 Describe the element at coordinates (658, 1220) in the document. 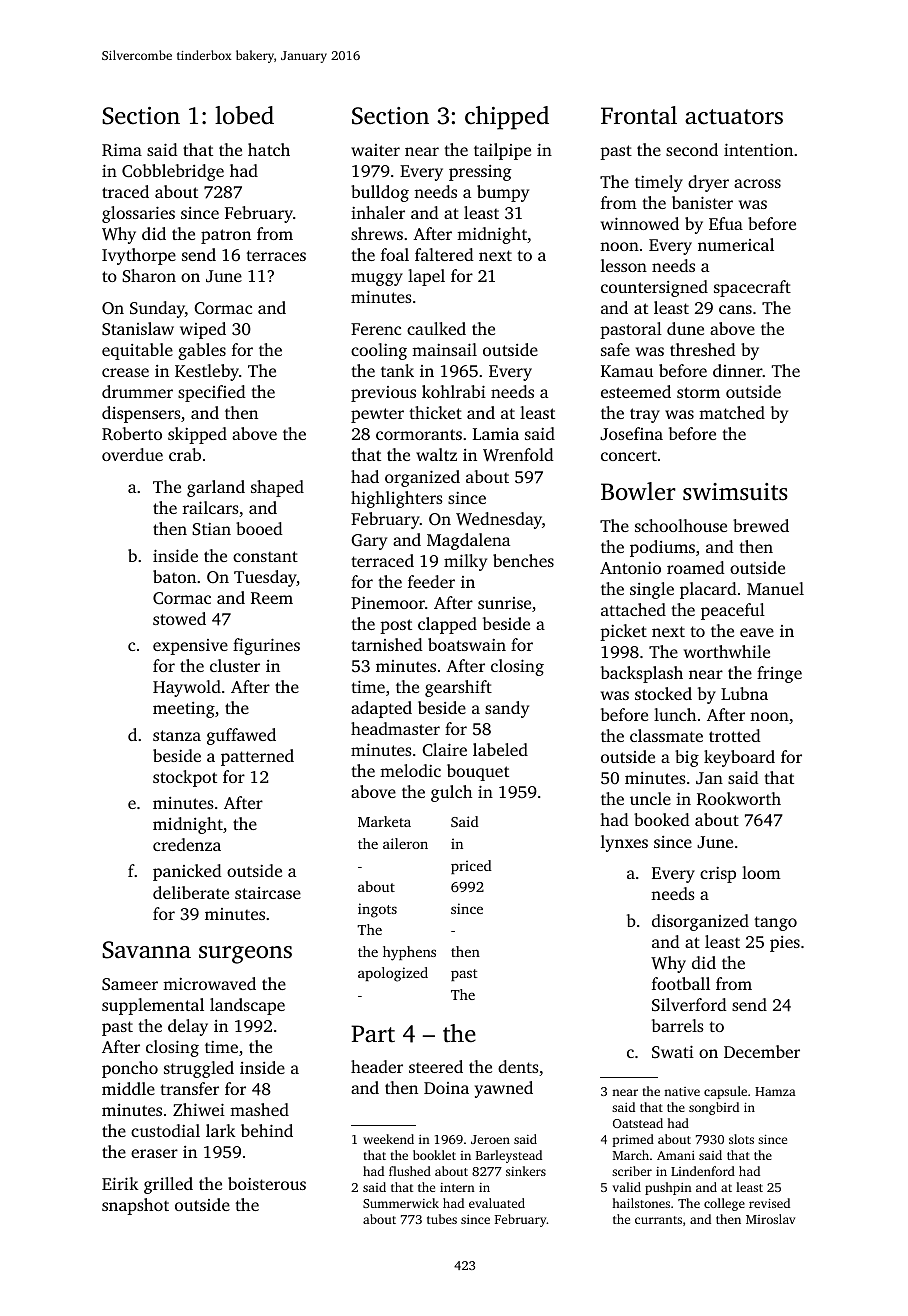

I see `currants` at that location.
